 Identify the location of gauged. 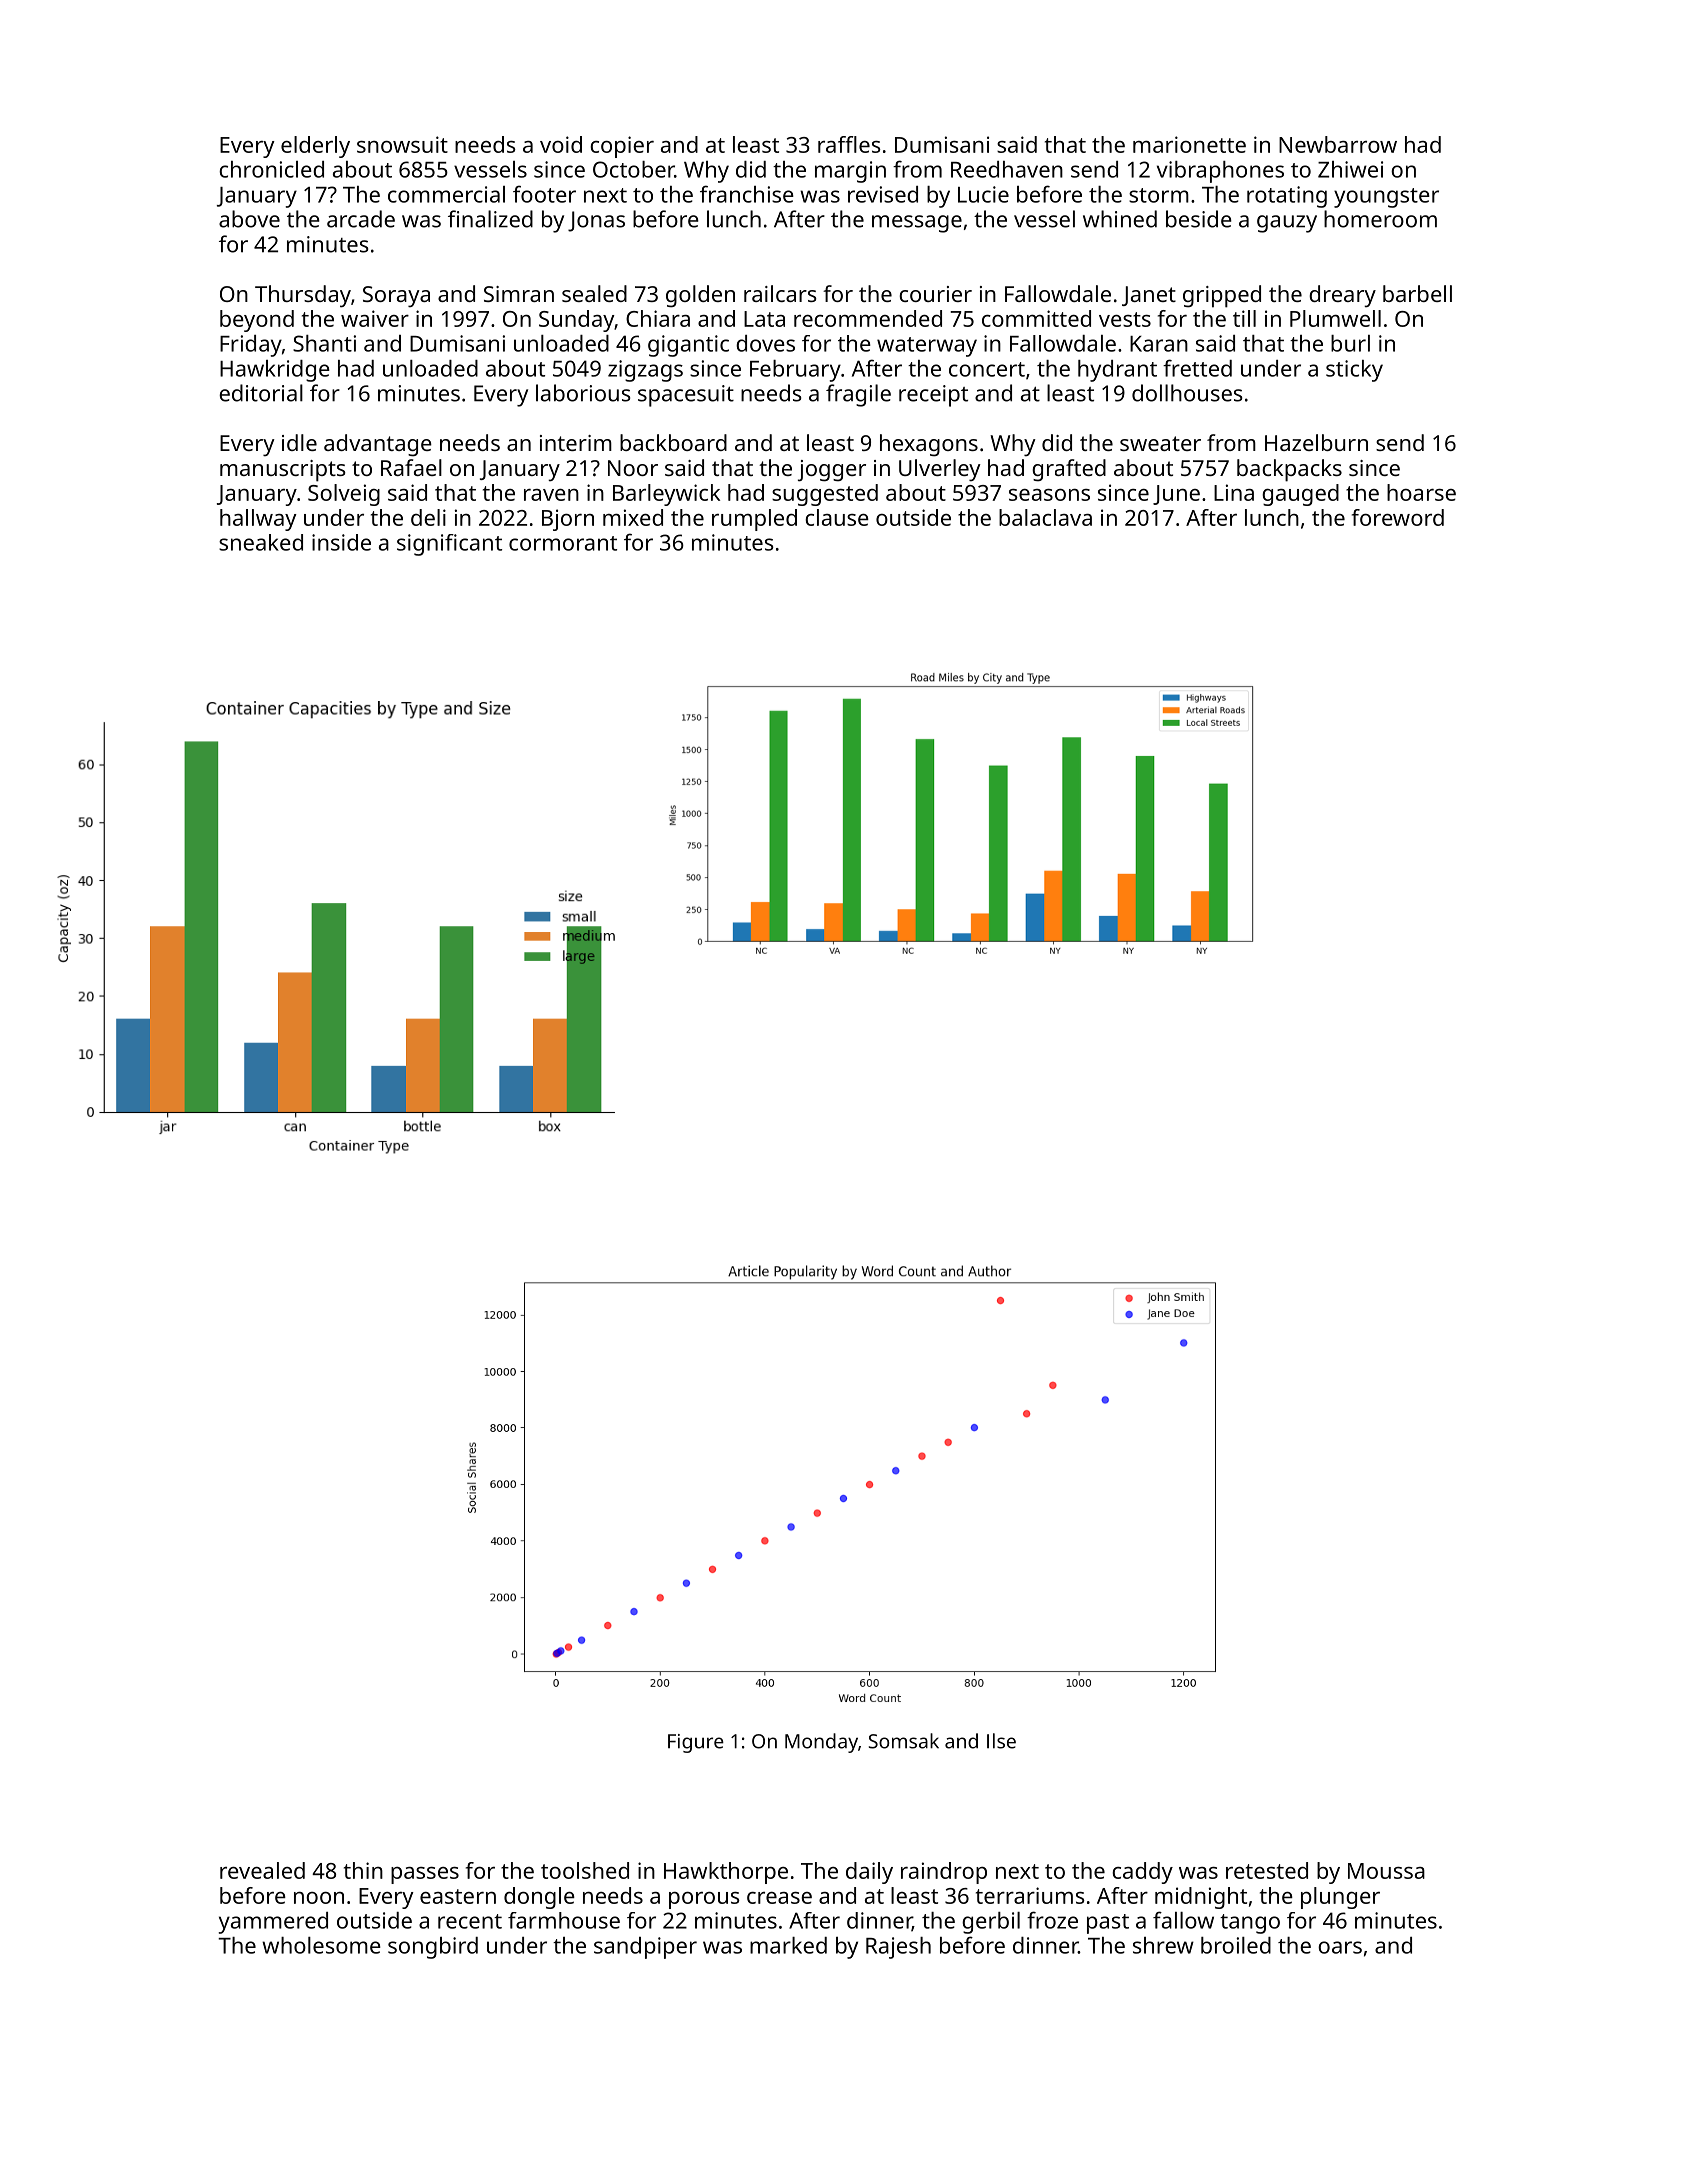
(1300, 495).
